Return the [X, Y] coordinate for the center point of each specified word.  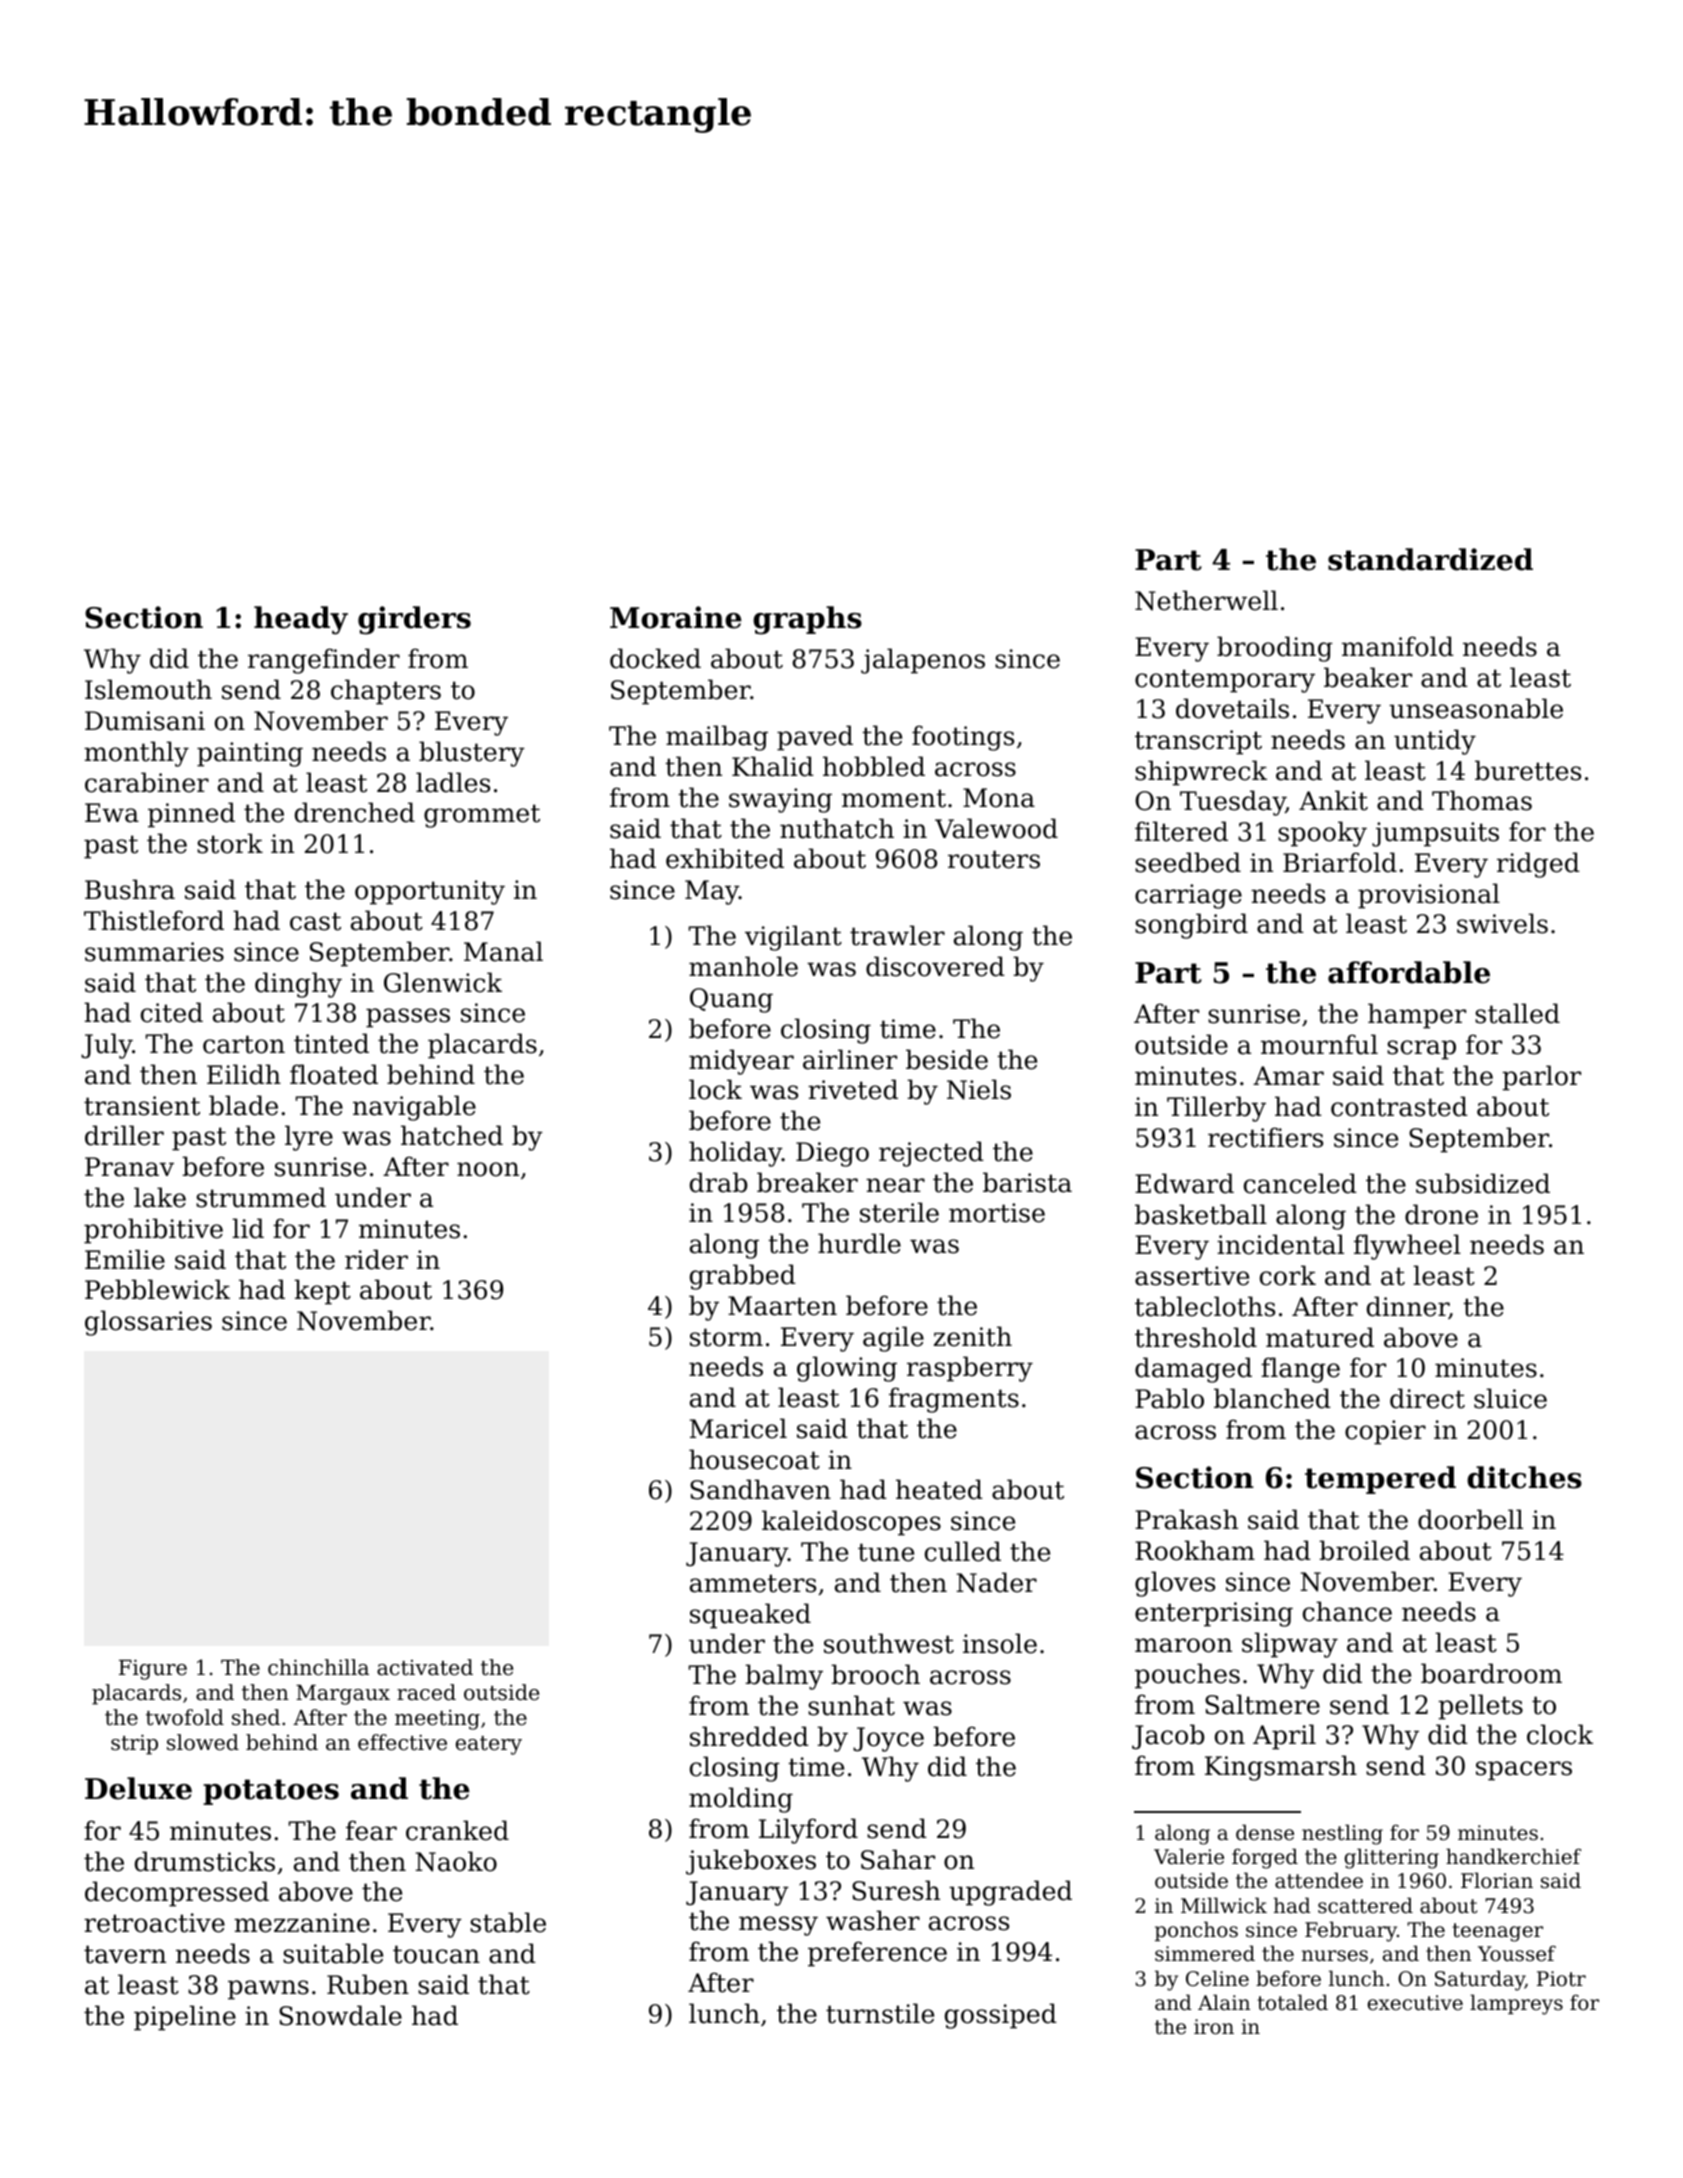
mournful [1319, 1044]
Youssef [1517, 1954]
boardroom [1491, 1673]
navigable [414, 1108]
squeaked [750, 1616]
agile [893, 1339]
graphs [807, 620]
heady [301, 620]
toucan [436, 1954]
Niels [979, 1089]
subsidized [1483, 1183]
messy [778, 1926]
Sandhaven [760, 1489]
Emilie [125, 1259]
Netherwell [1206, 600]
